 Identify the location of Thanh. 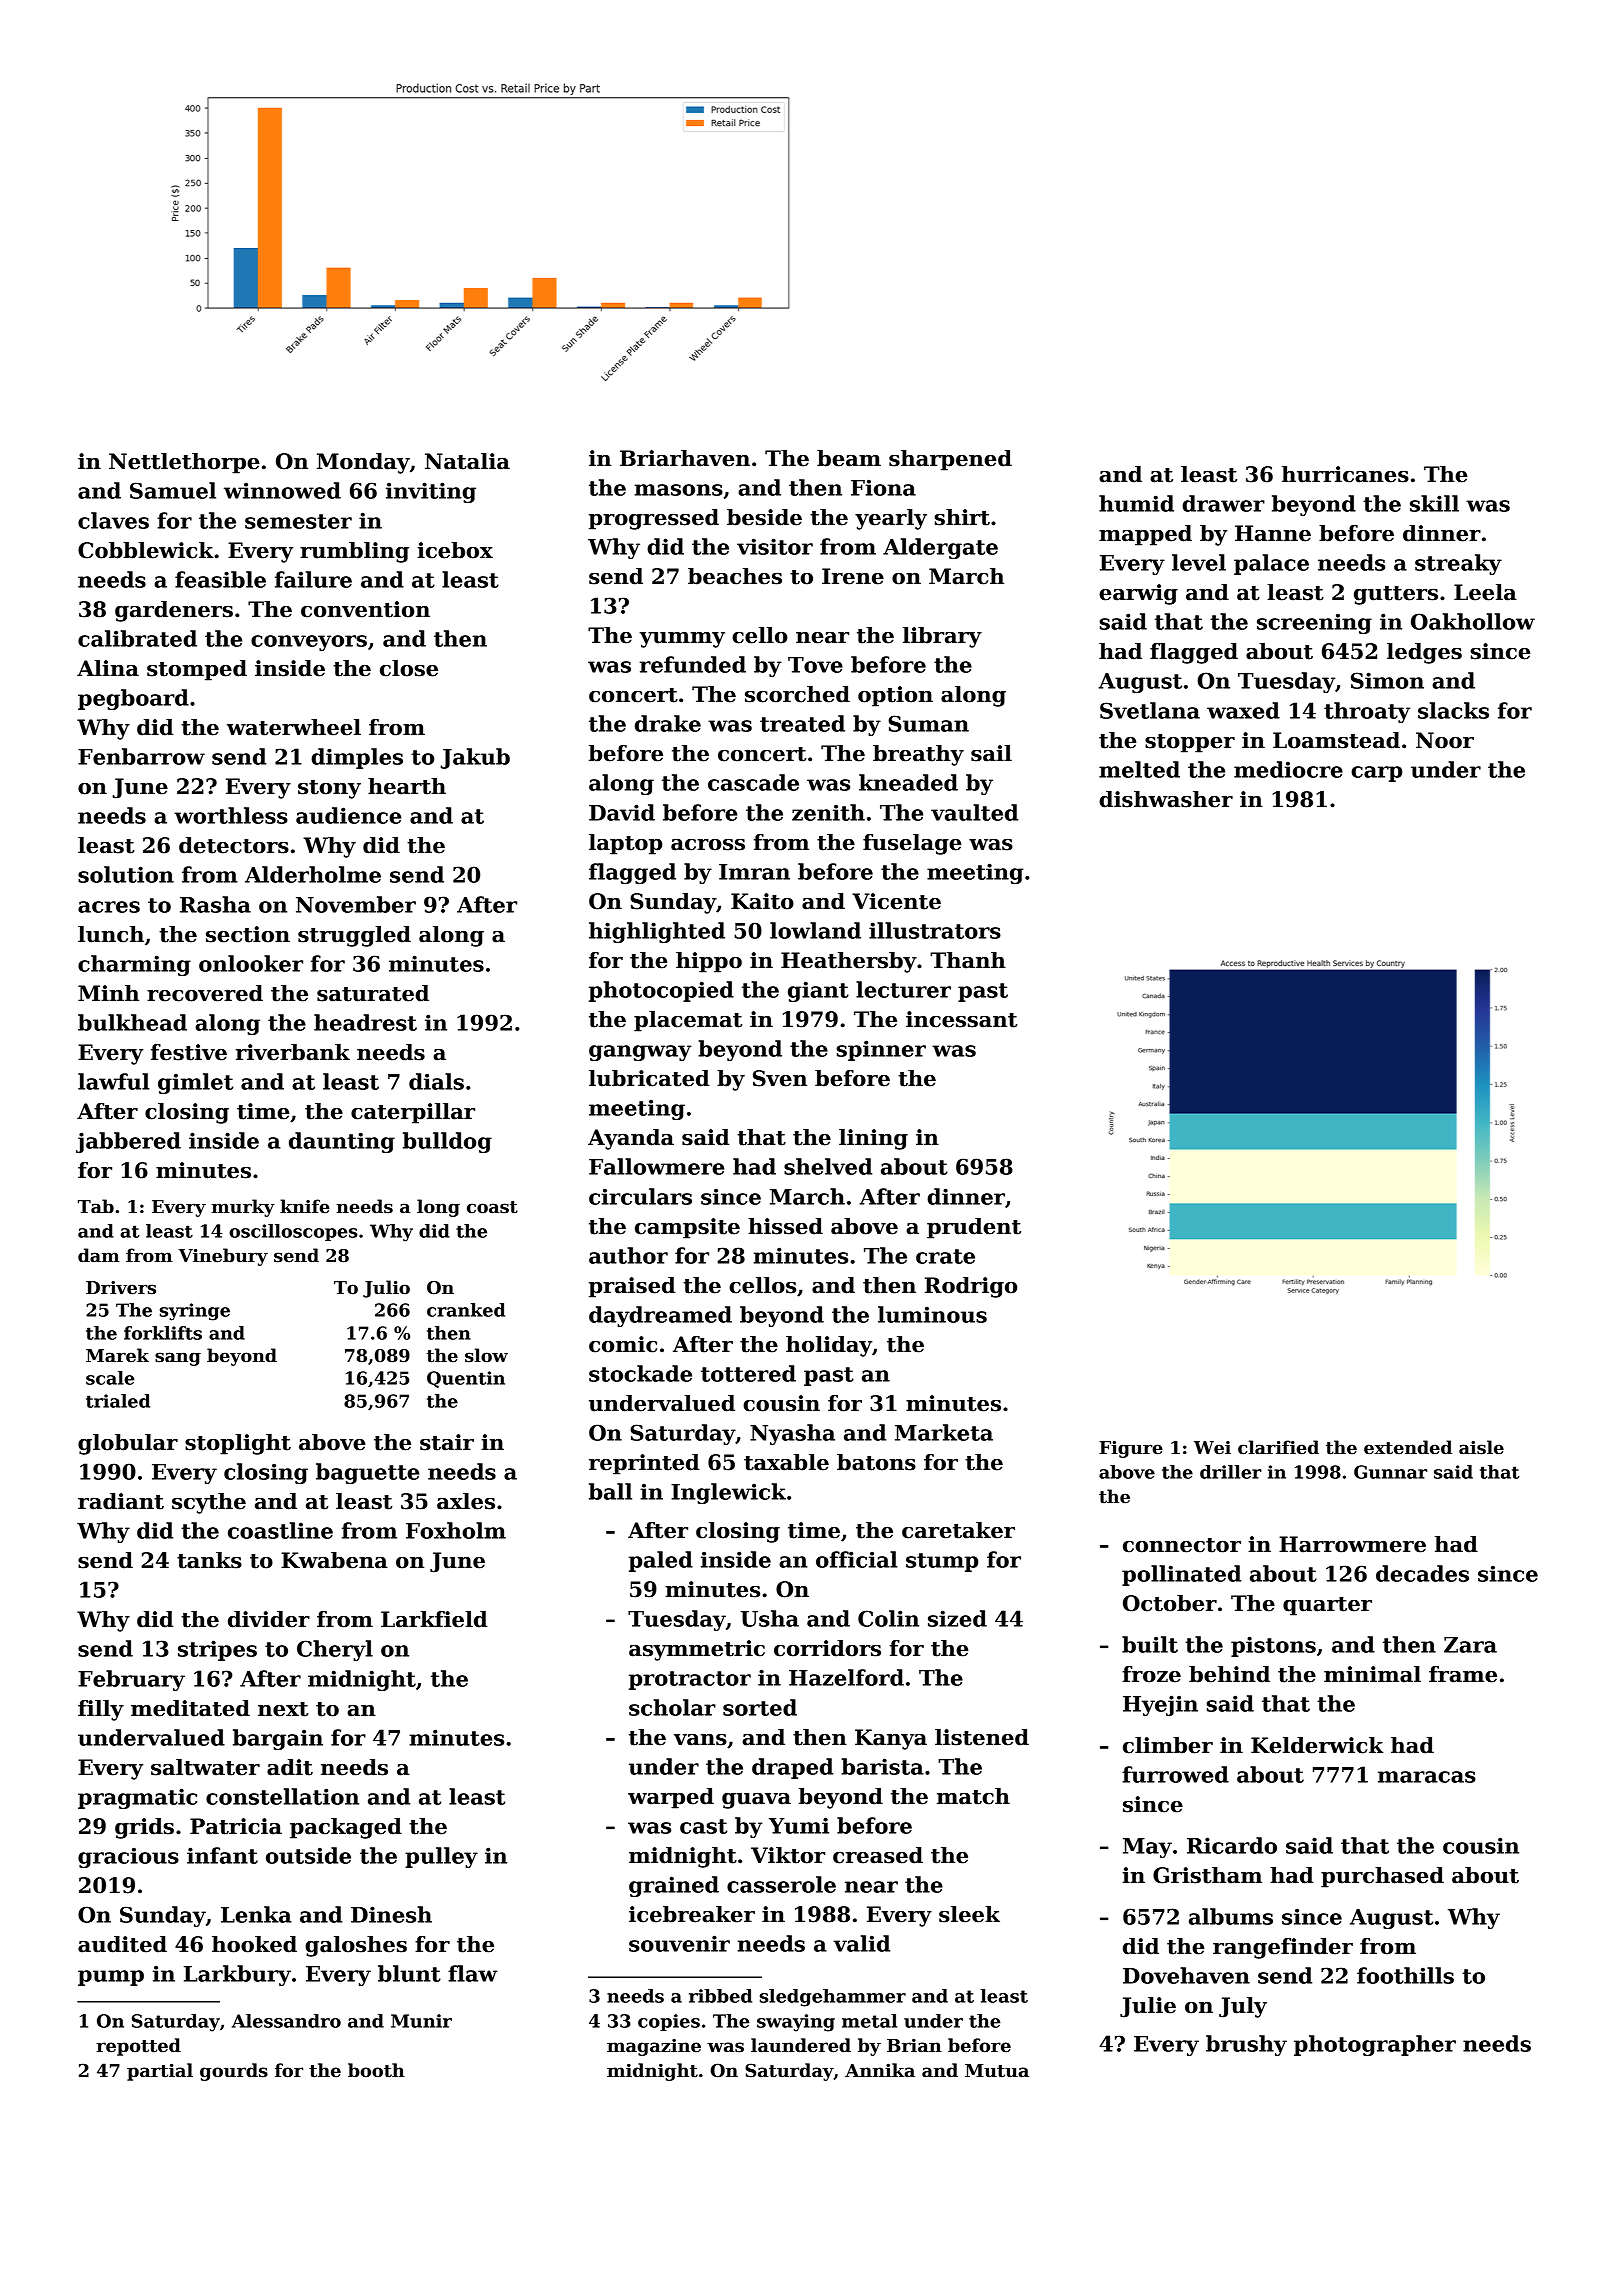
(968, 960).
